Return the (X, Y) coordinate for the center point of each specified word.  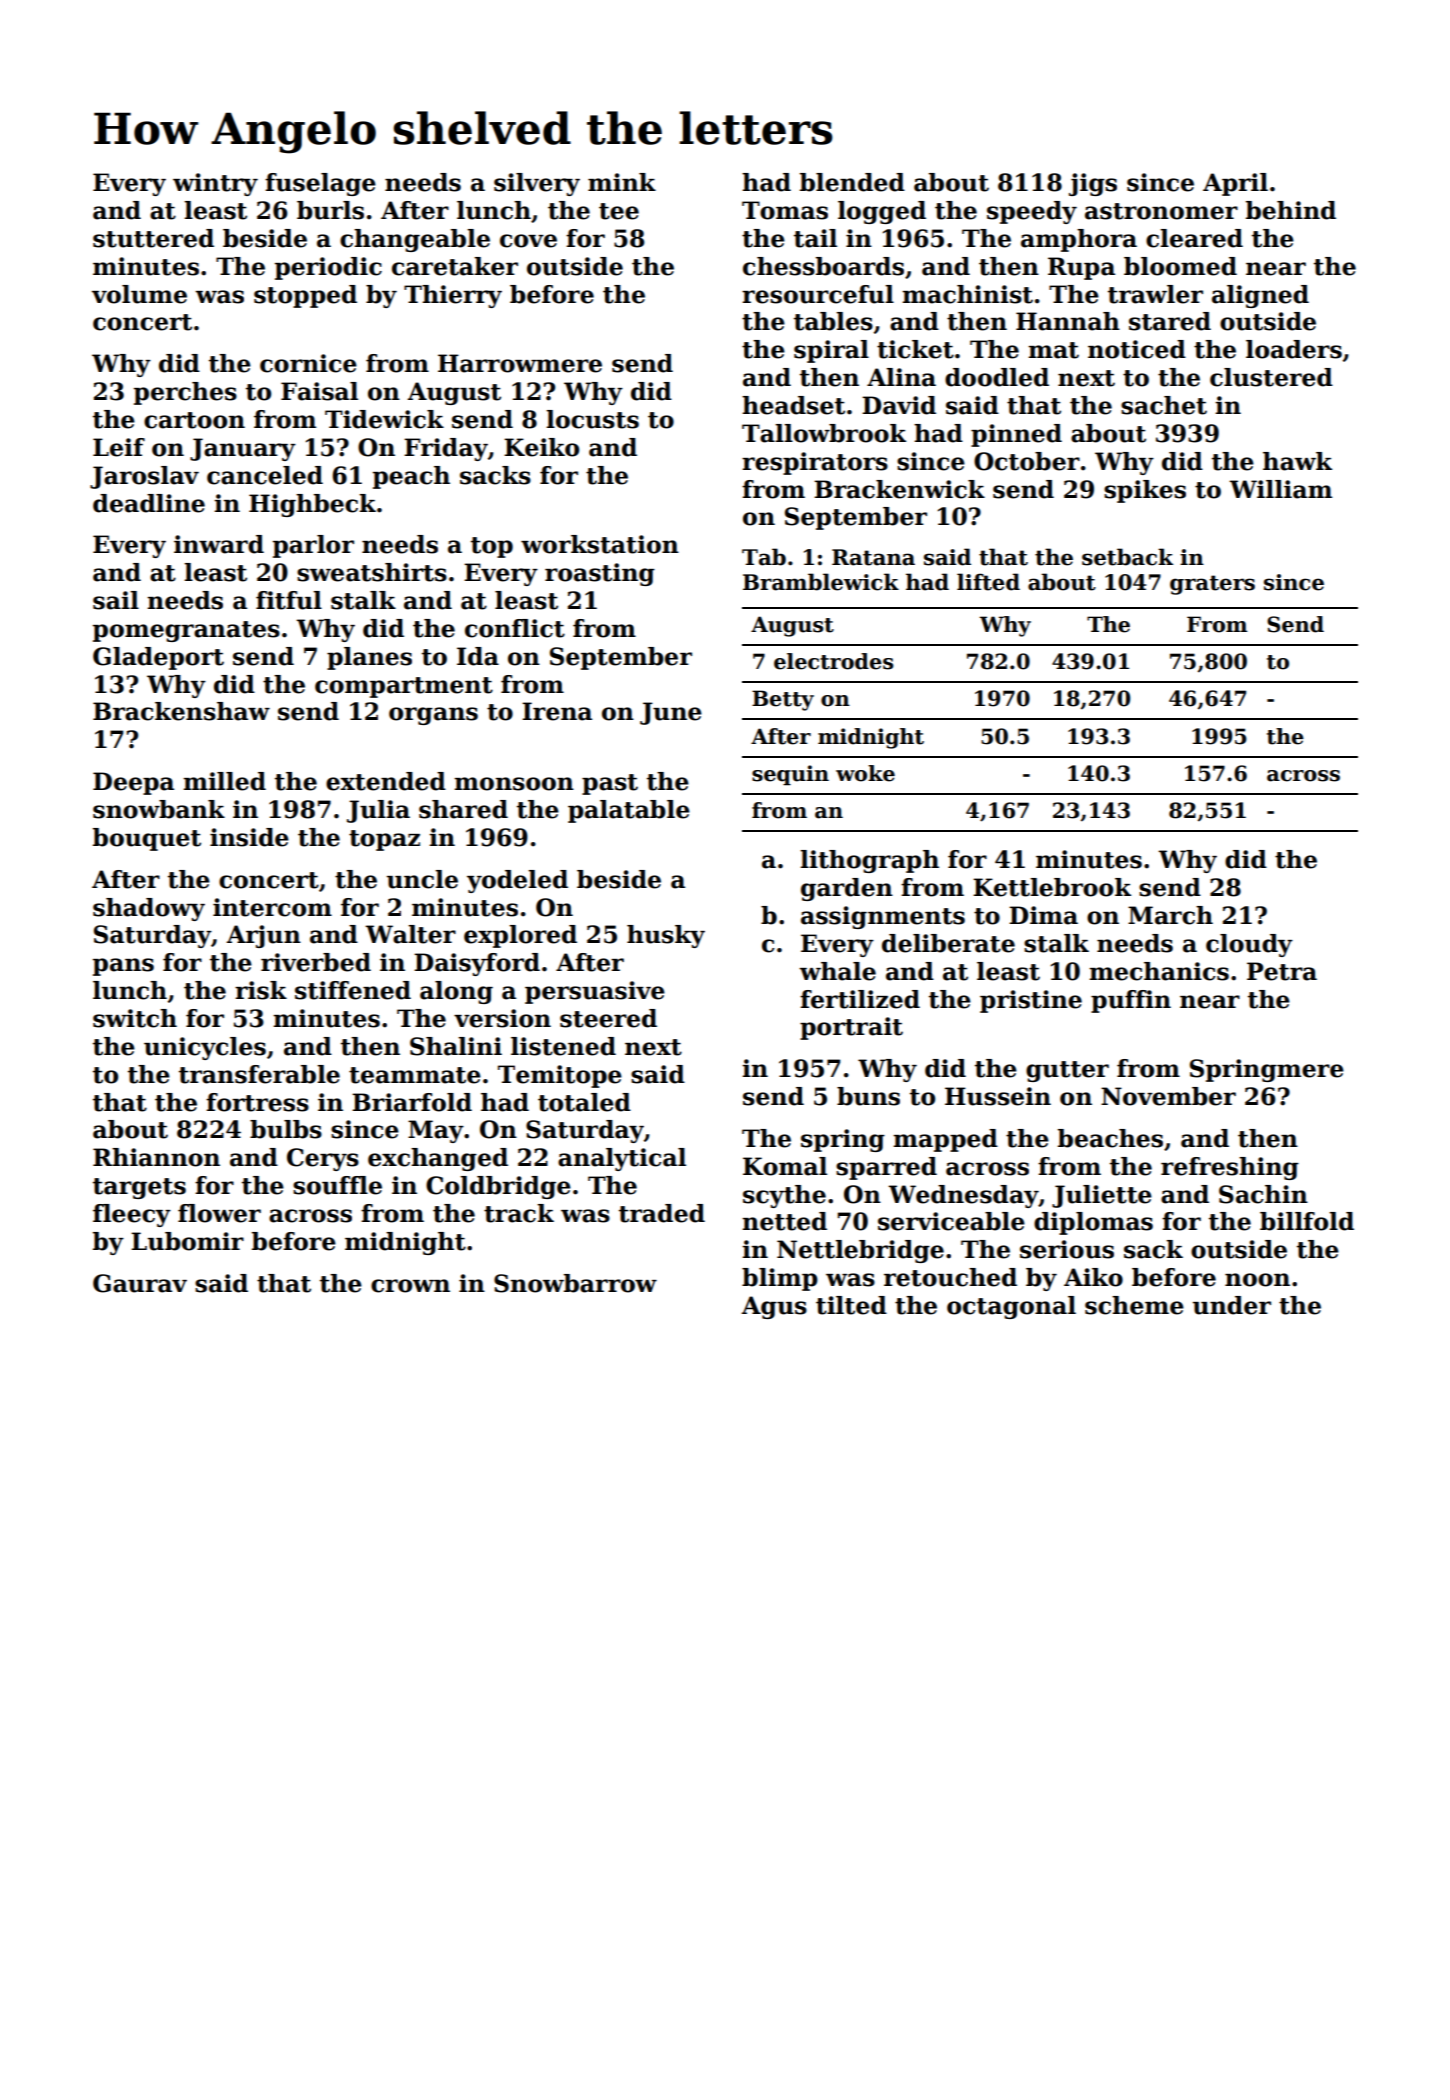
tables (833, 321)
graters (1212, 585)
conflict (515, 628)
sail (116, 600)
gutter (1067, 1071)
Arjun (263, 936)
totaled (584, 1102)
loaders (1294, 349)
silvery (537, 184)
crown (410, 1286)
